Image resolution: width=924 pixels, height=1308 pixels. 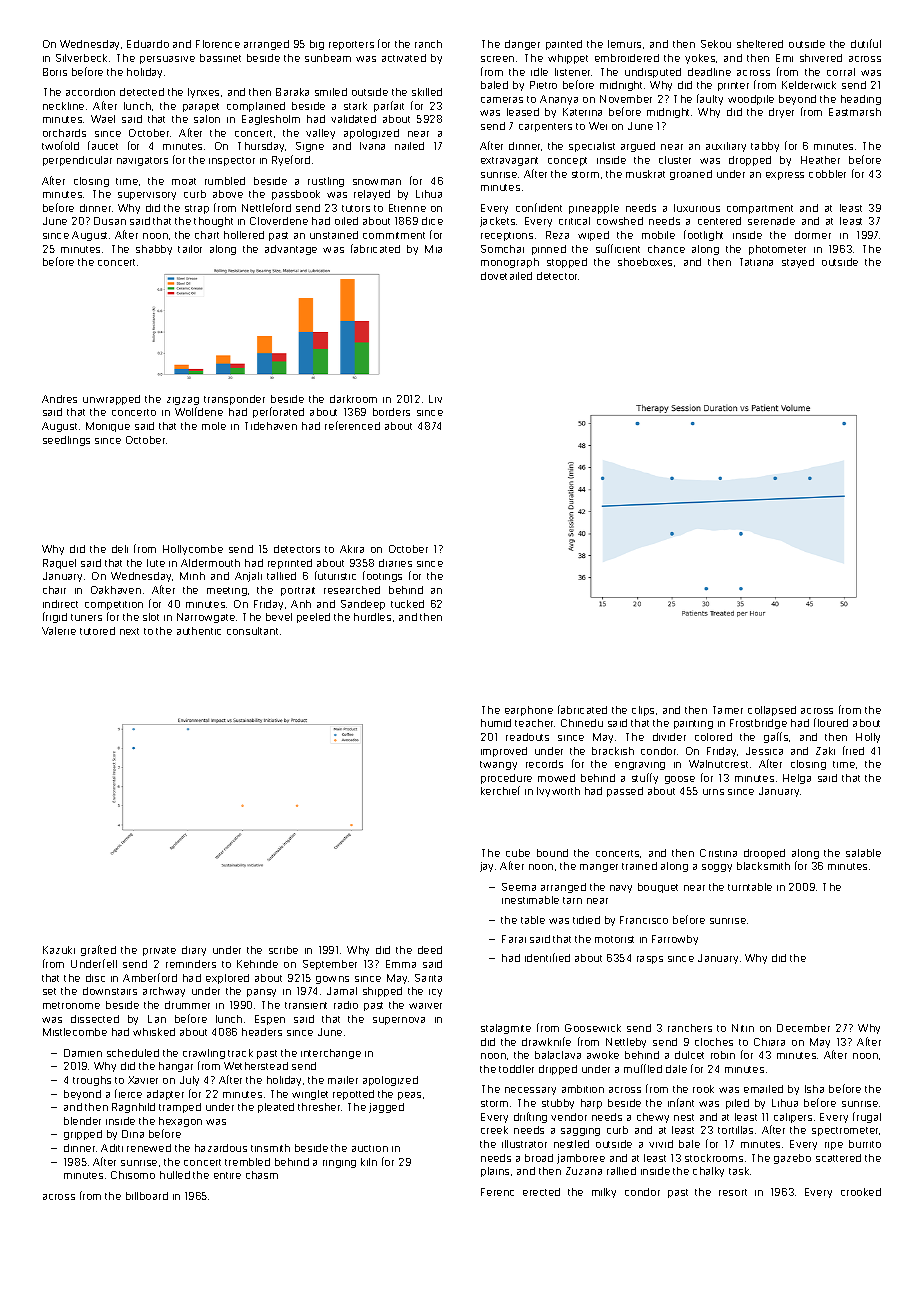 I want to click on Katerina, so click(x=582, y=112).
